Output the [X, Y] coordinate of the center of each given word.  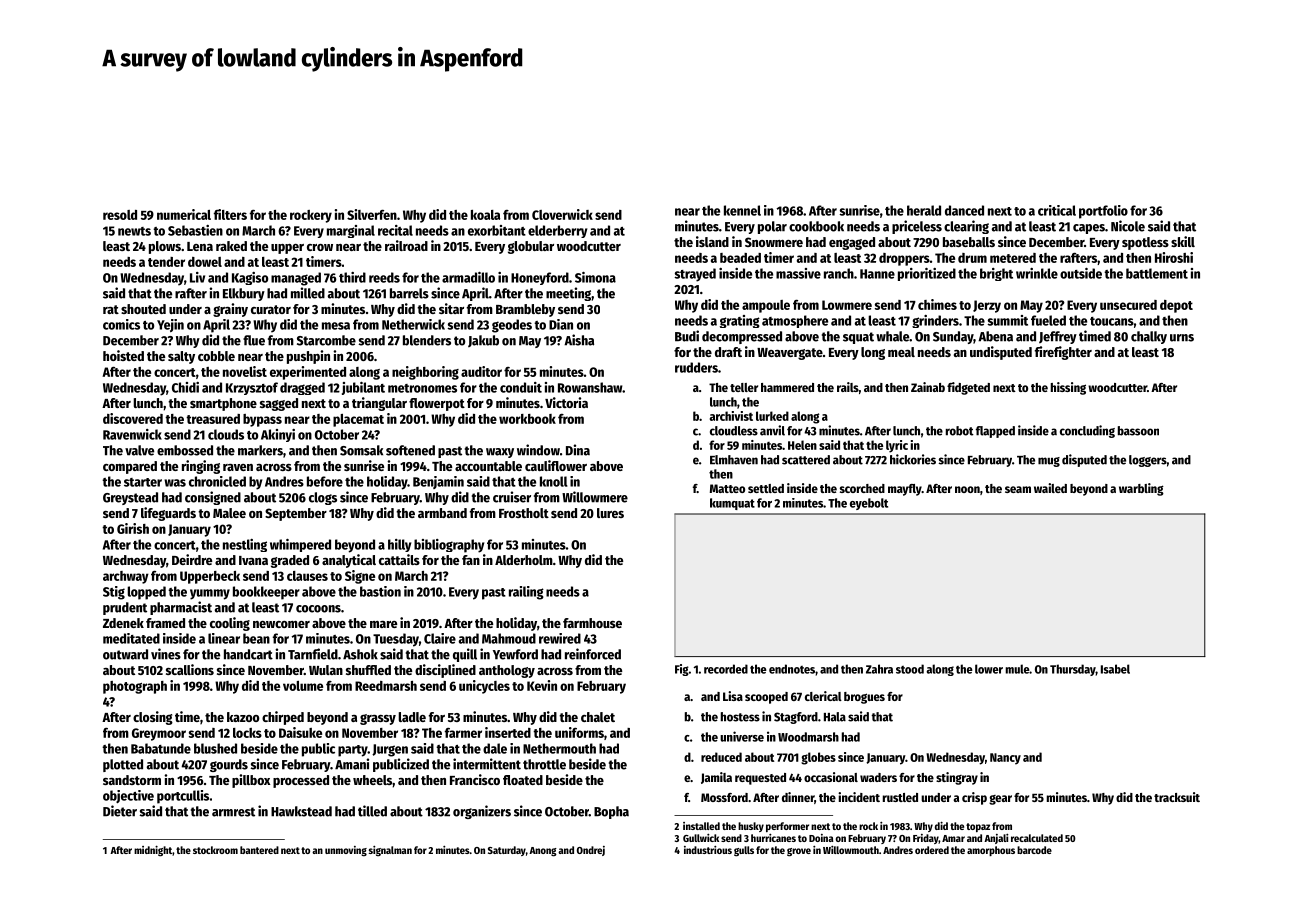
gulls [744, 851]
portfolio [1103, 212]
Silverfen [372, 214]
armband [442, 513]
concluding [1087, 431]
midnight [153, 851]
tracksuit [1177, 797]
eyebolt [869, 504]
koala [485, 215]
